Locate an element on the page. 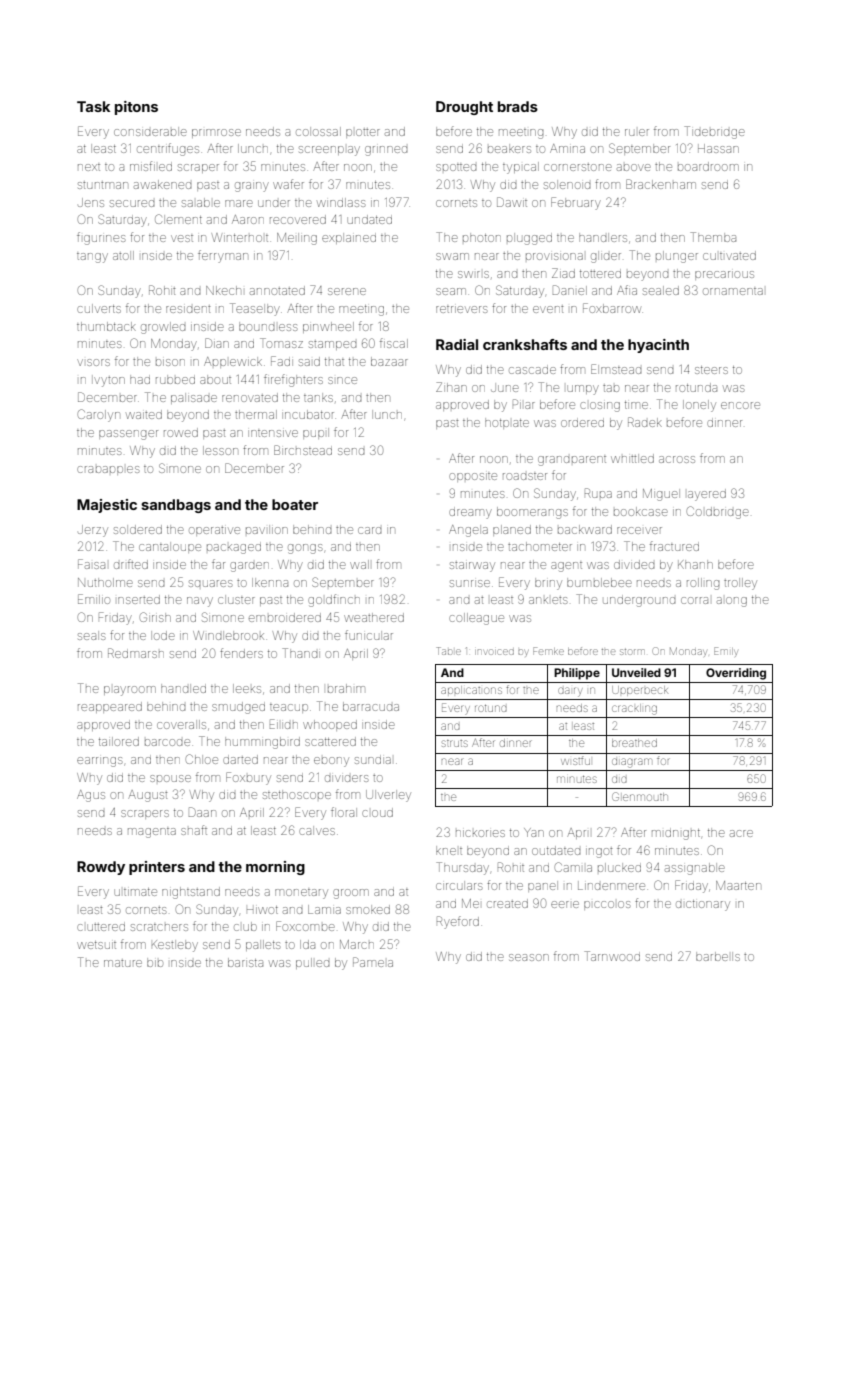 This image has height=1400, width=849. wetsuit is located at coordinates (96, 945).
